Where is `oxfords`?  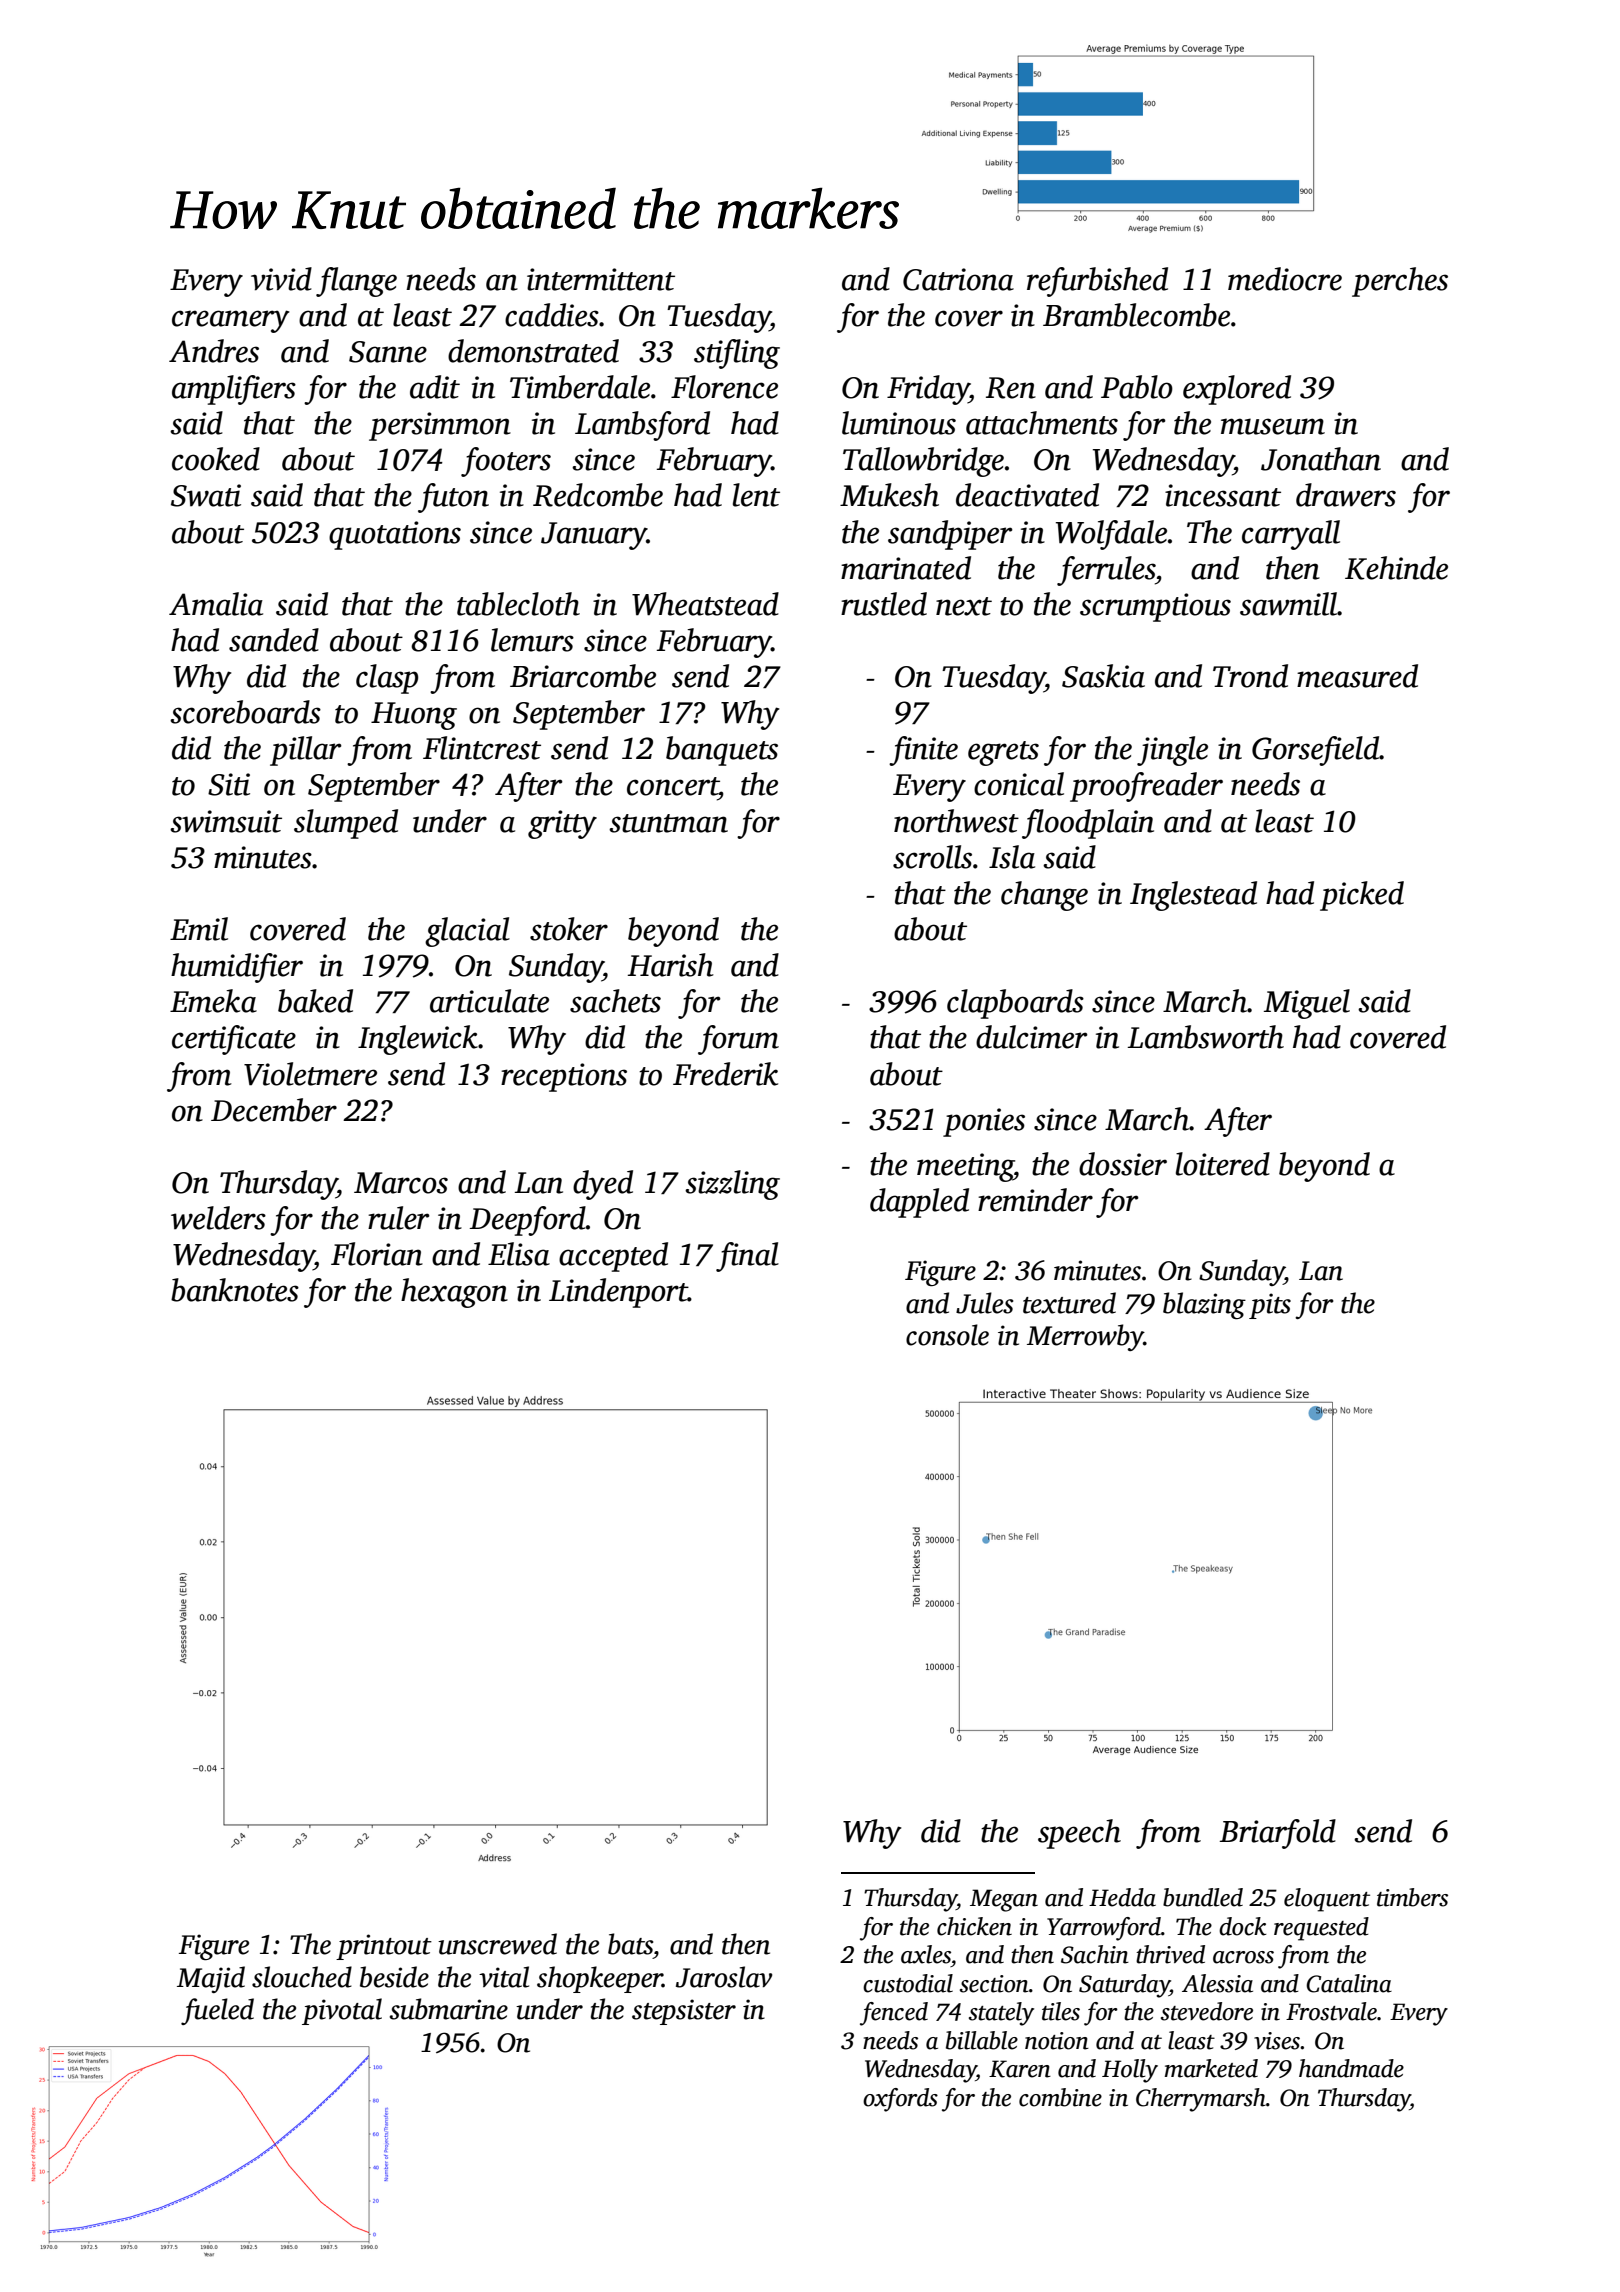
oxfords is located at coordinates (900, 2100).
